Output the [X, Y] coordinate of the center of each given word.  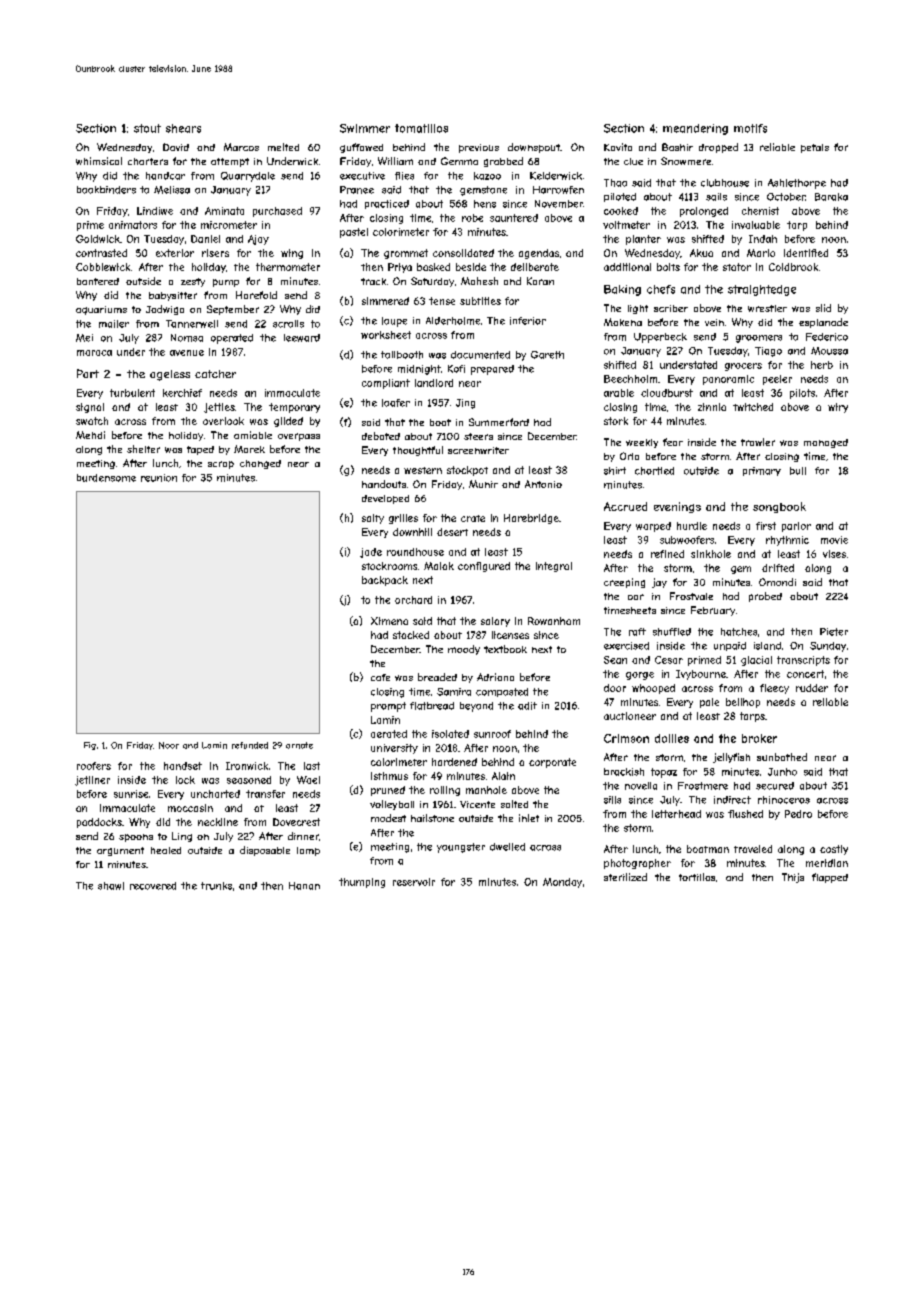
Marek [249, 449]
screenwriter [478, 450]
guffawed [361, 148]
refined [667, 554]
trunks [216, 886]
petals [815, 148]
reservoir [414, 882]
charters [148, 161]
